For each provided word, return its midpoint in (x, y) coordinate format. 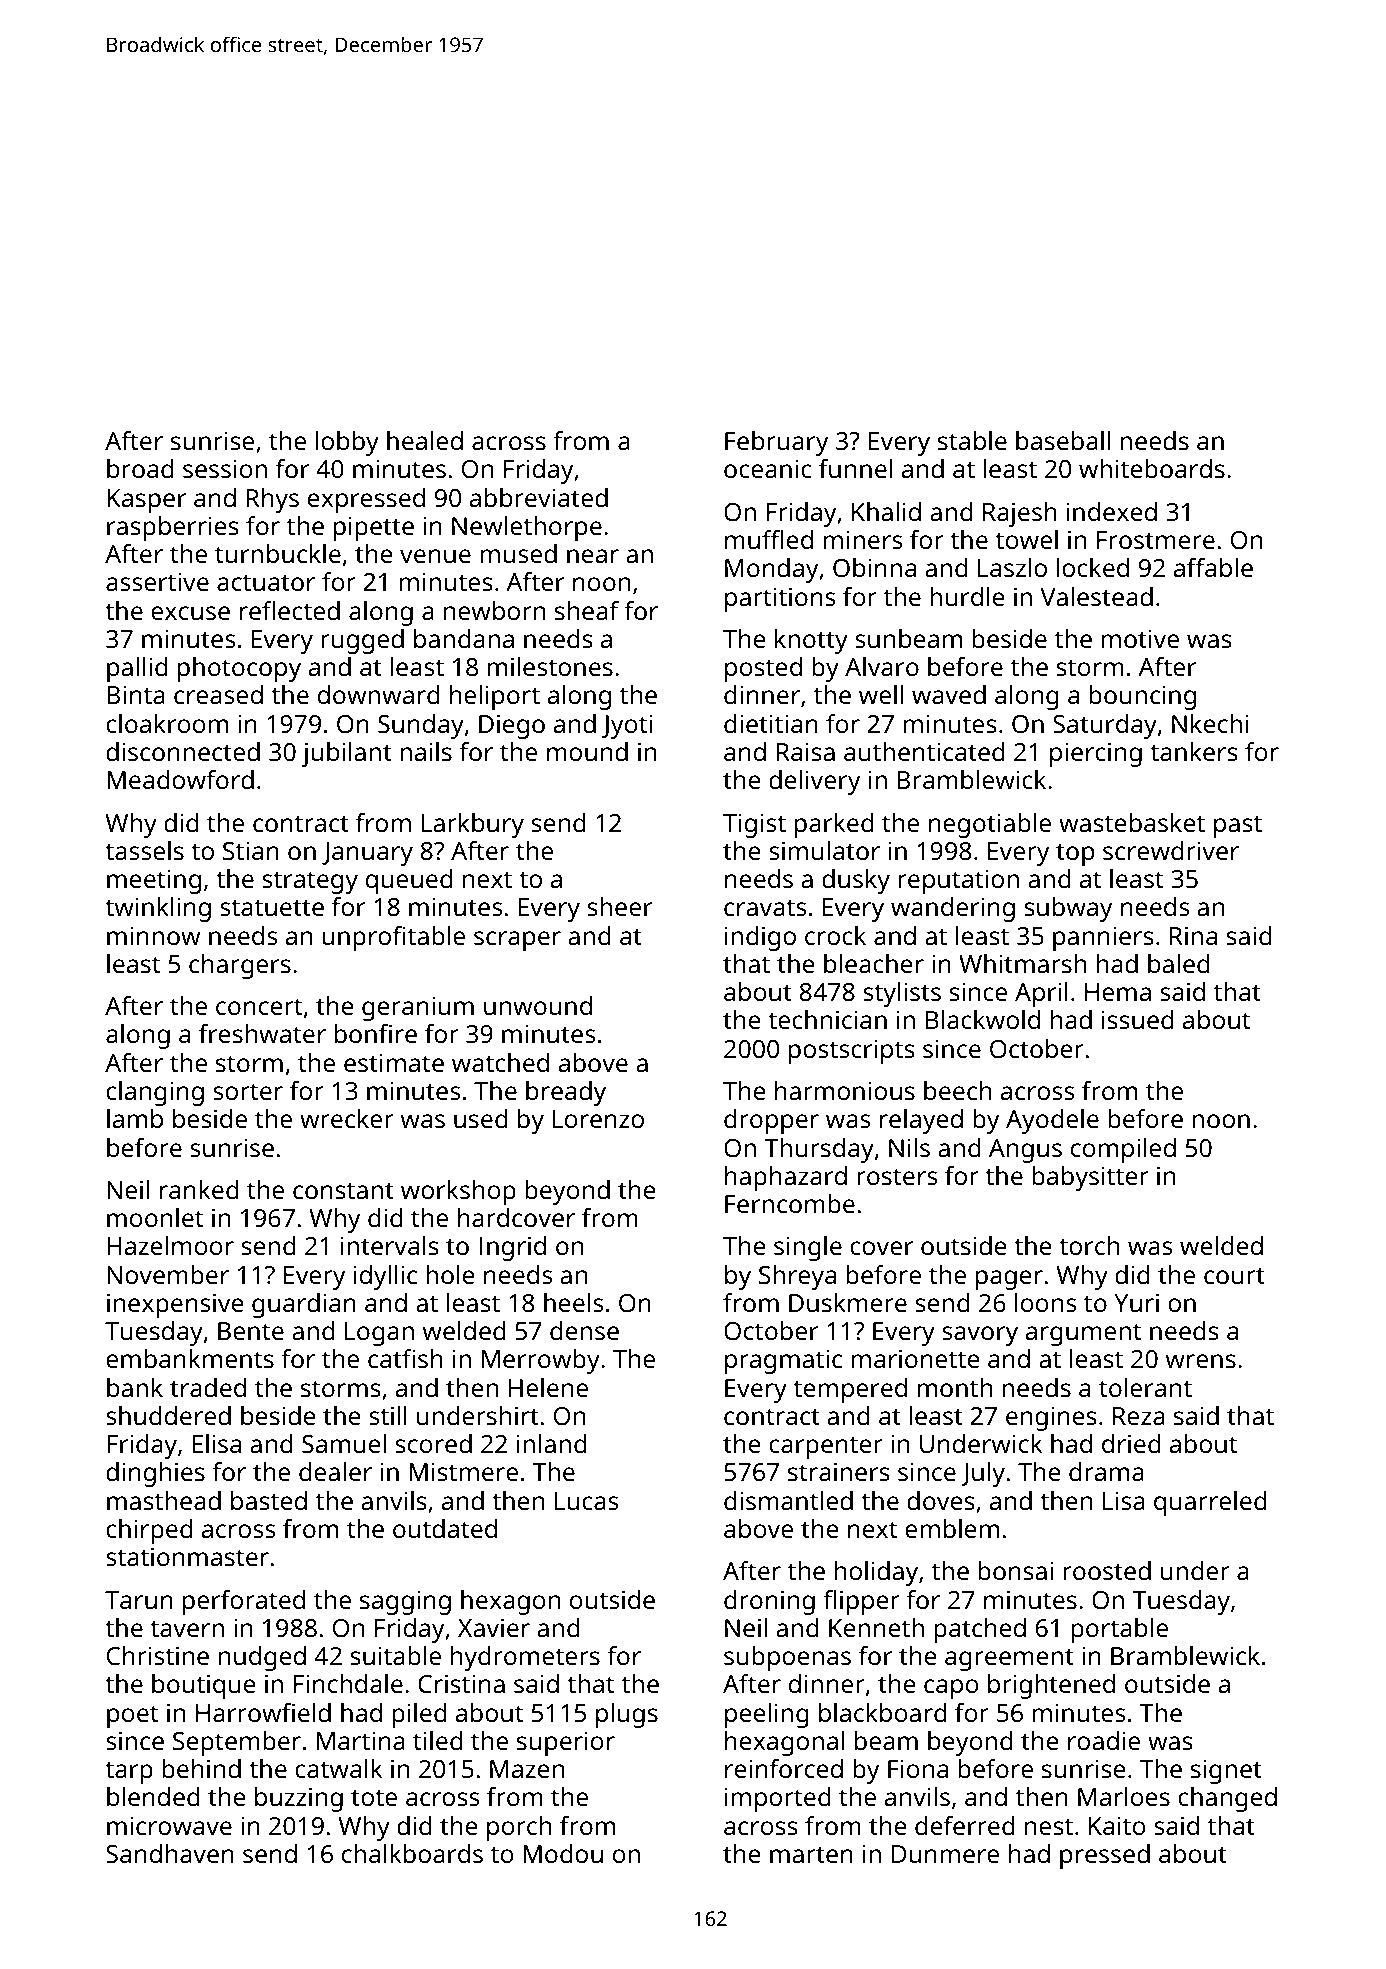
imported (778, 1799)
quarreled (1210, 1503)
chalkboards (412, 1853)
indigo (760, 938)
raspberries (173, 528)
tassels (144, 850)
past (1238, 826)
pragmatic (783, 1361)
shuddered (168, 1415)
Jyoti (627, 726)
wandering (953, 909)
